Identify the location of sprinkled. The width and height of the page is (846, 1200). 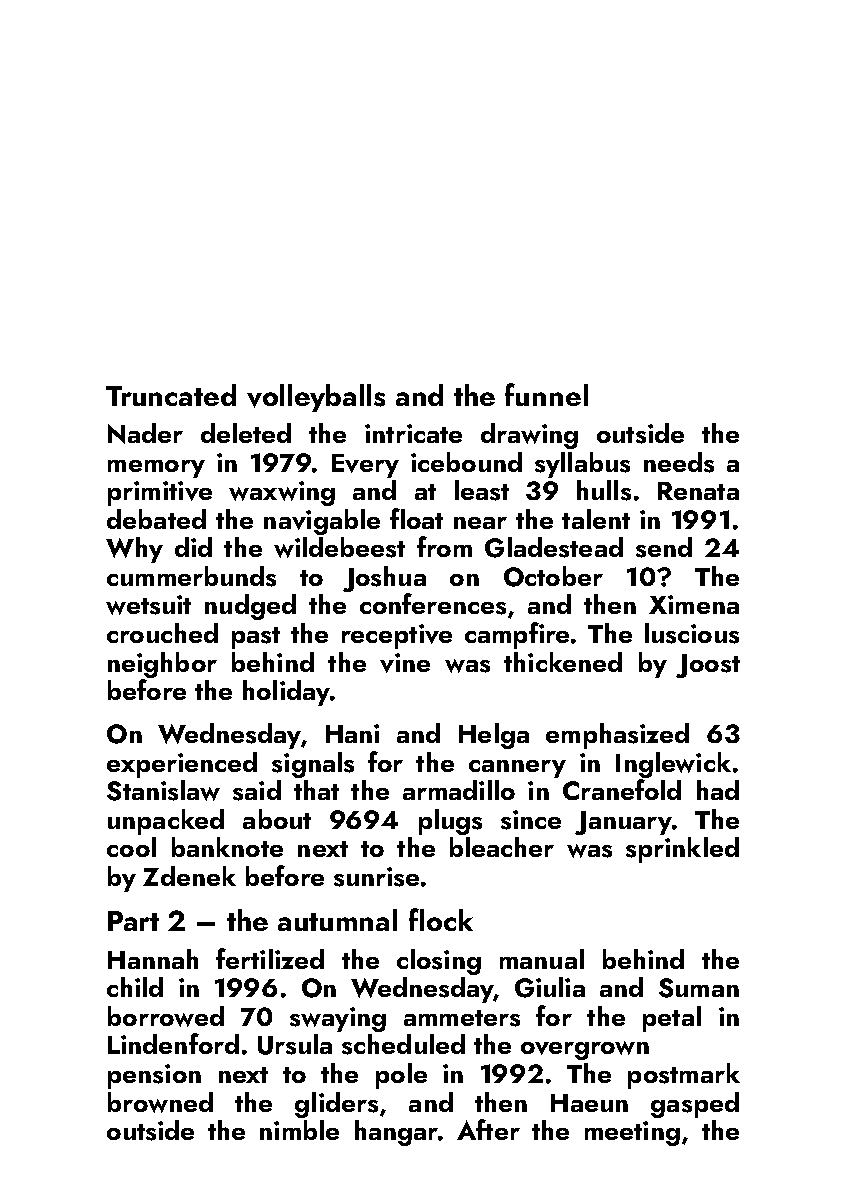
(682, 850).
